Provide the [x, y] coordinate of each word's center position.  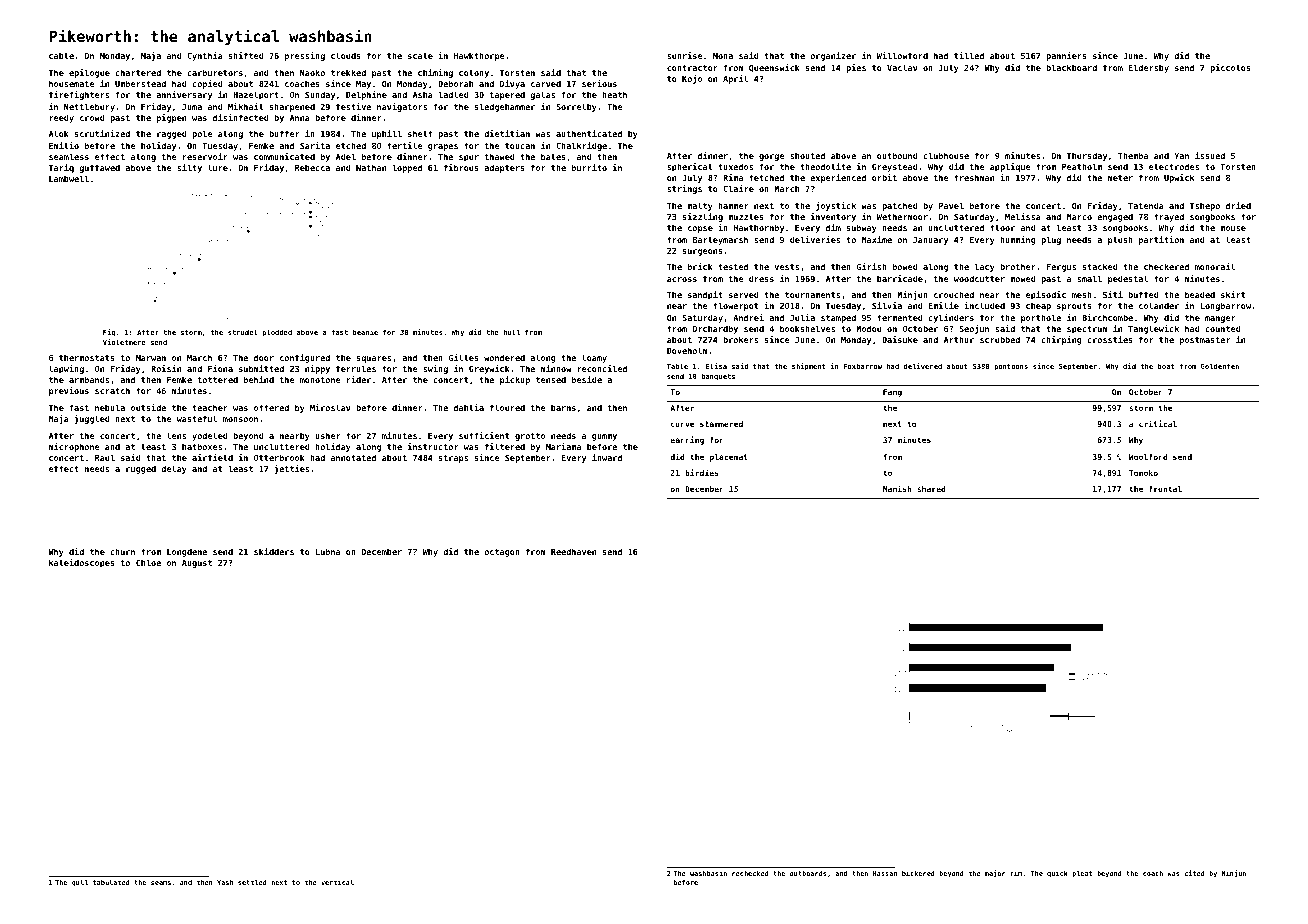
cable [61, 55]
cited [1195, 873]
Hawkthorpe [479, 56]
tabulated [111, 882]
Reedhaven [573, 551]
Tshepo [1205, 206]
